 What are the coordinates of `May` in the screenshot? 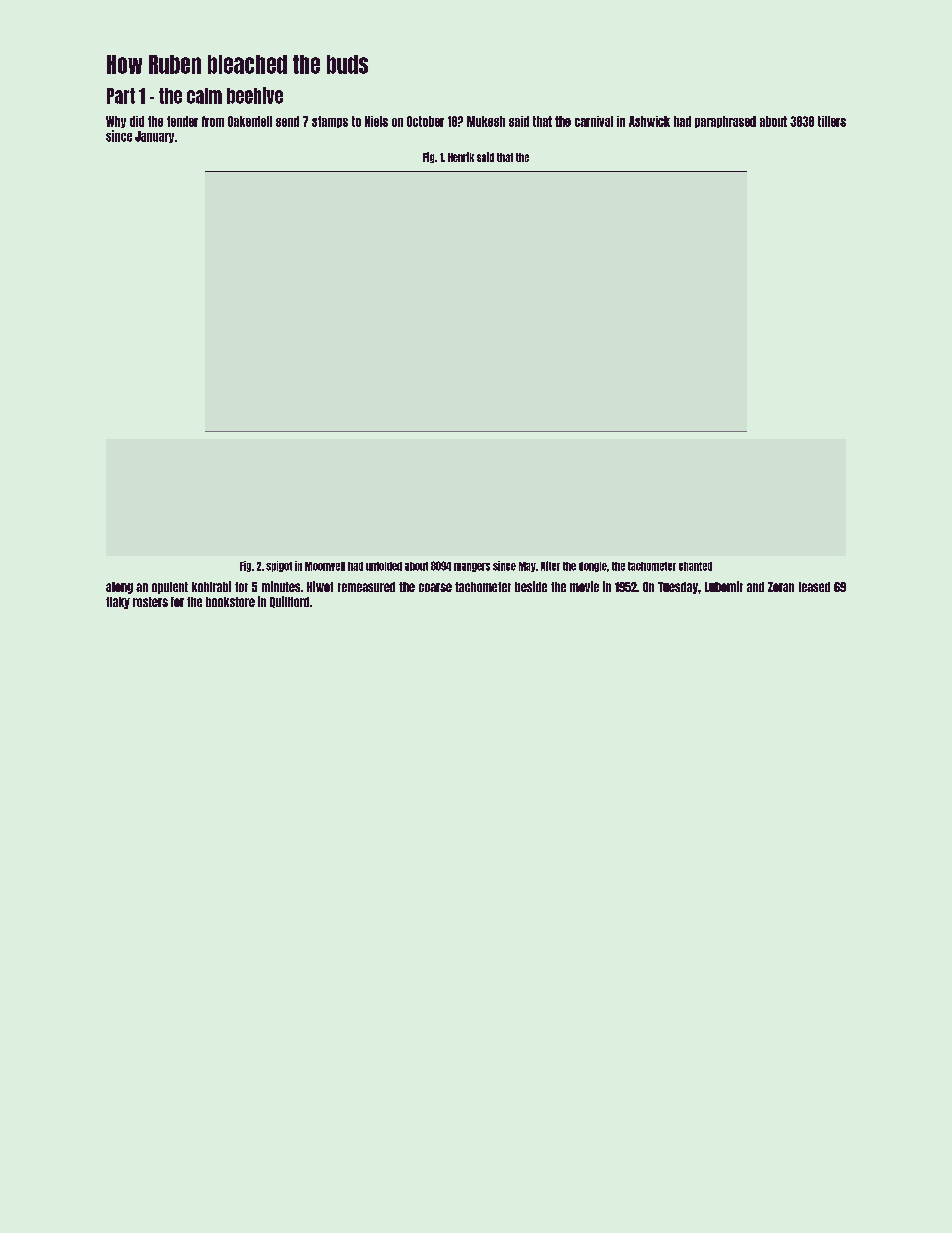 It's located at (527, 567).
